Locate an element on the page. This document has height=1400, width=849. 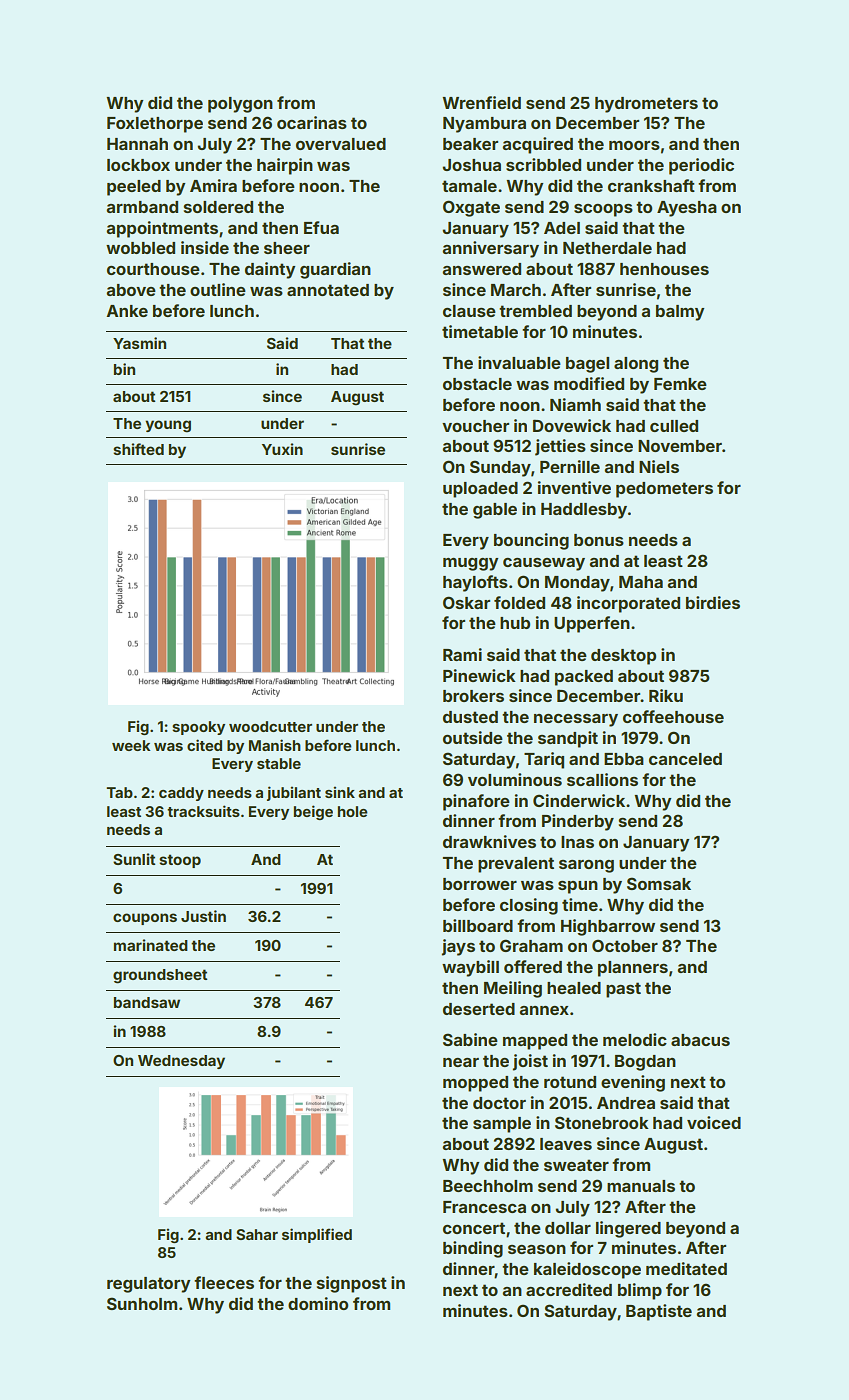
henhouses is located at coordinates (664, 269).
